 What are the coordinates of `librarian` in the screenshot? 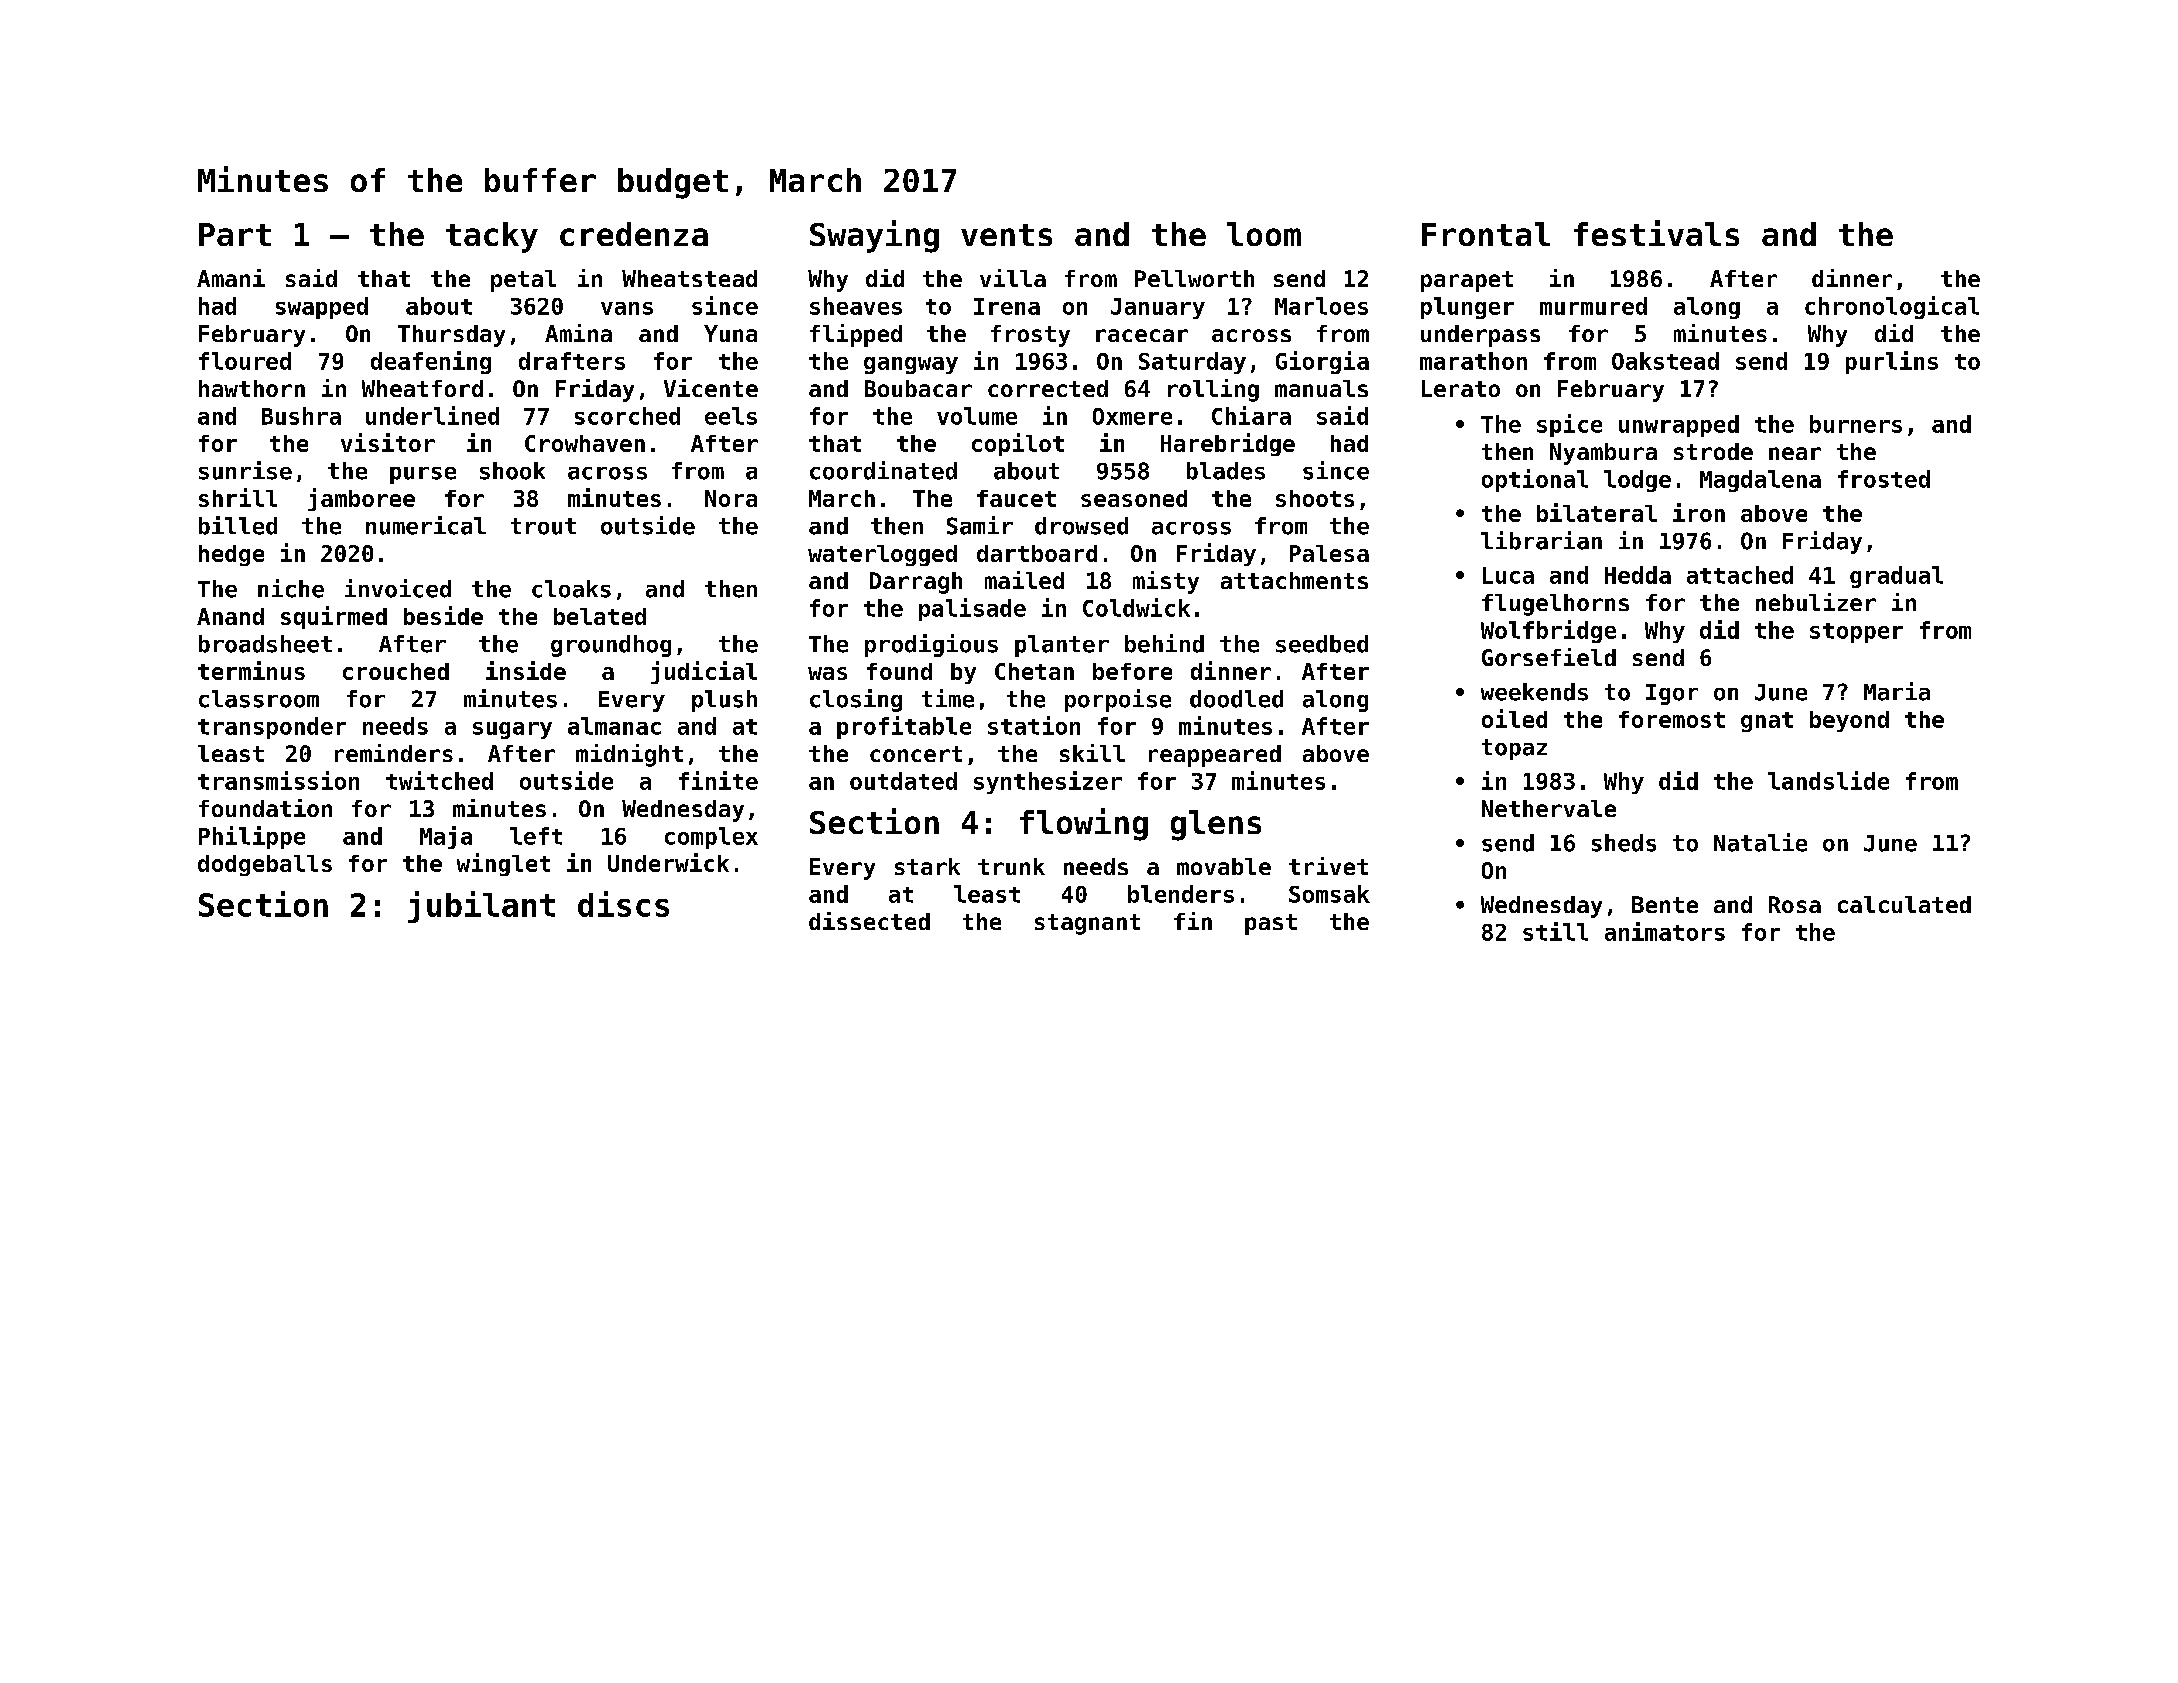 It's located at (1541, 540).
